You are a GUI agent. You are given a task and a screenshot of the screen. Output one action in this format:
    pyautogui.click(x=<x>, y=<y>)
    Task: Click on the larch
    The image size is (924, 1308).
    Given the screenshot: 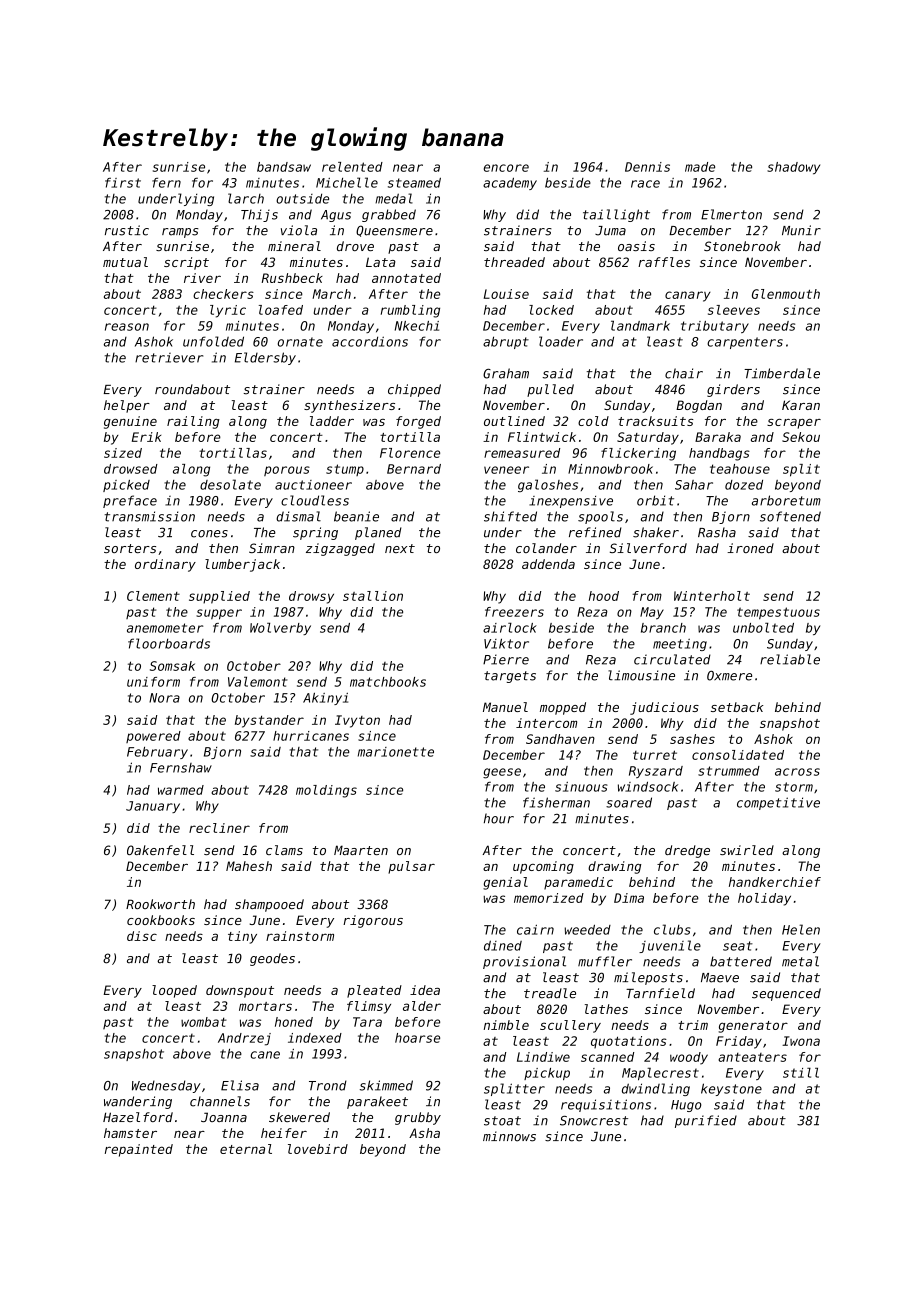 What is the action you would take?
    pyautogui.click(x=246, y=198)
